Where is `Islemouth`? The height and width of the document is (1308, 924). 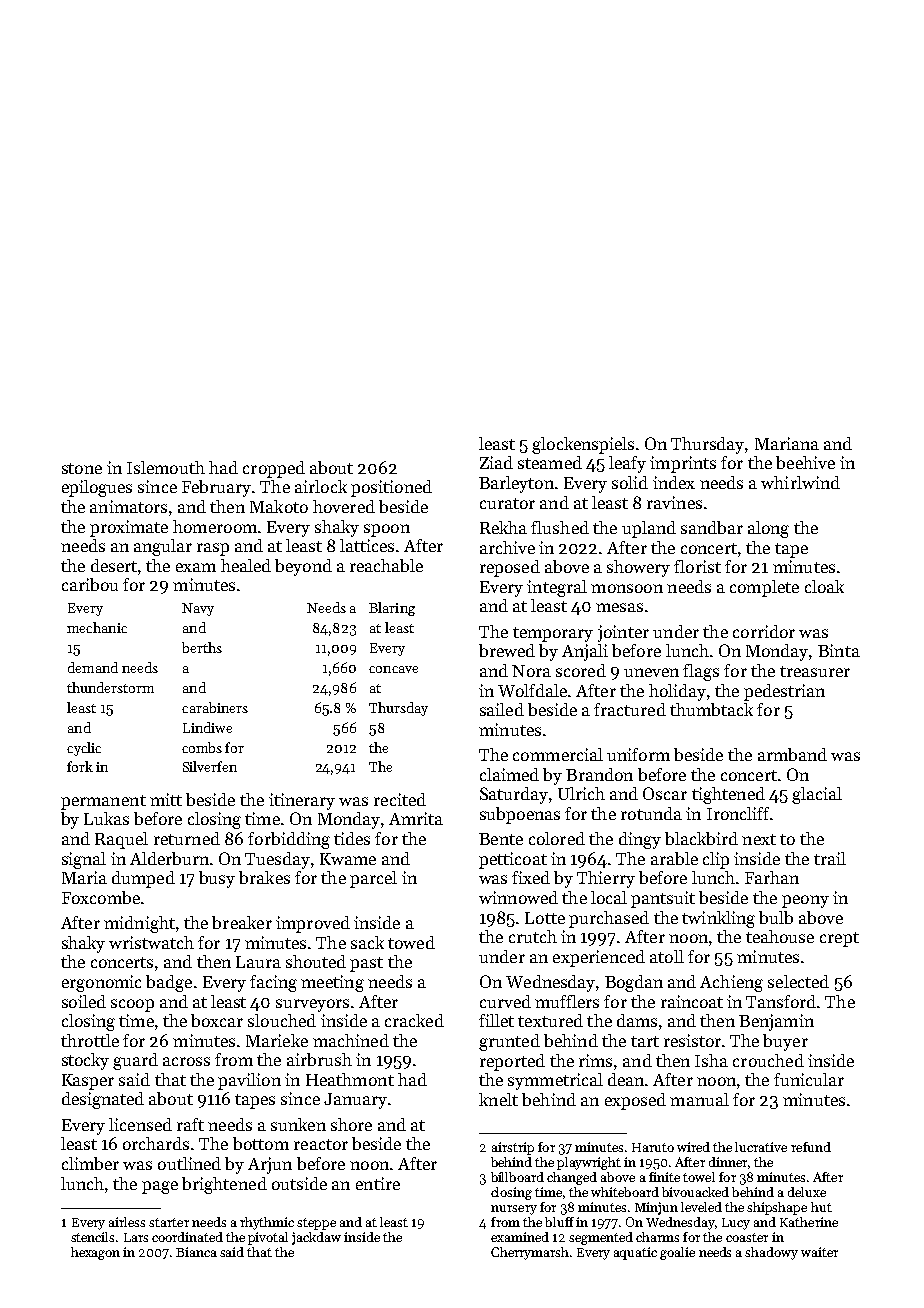
Islemouth is located at coordinates (166, 467).
